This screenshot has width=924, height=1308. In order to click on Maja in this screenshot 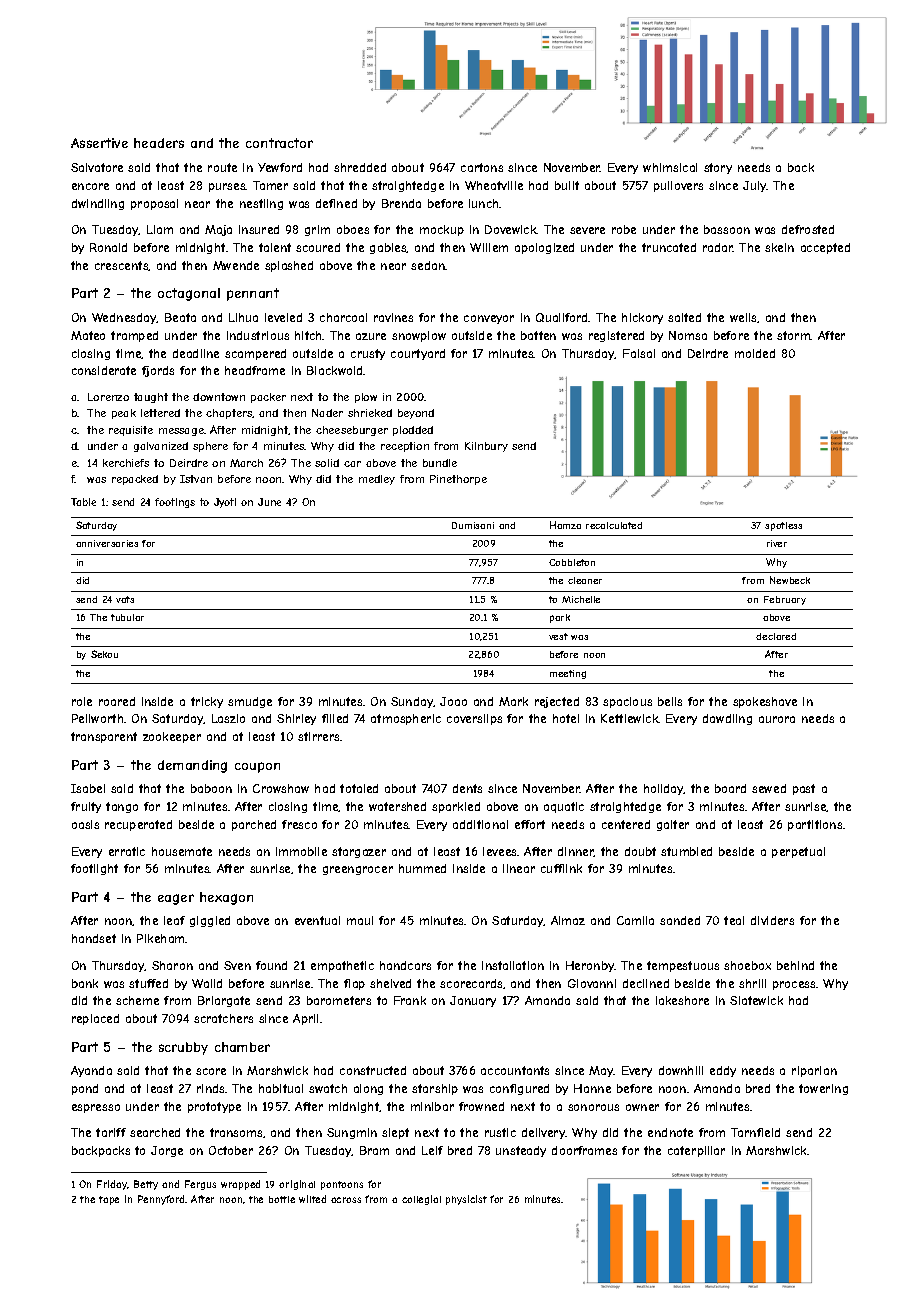, I will do `click(218, 230)`.
